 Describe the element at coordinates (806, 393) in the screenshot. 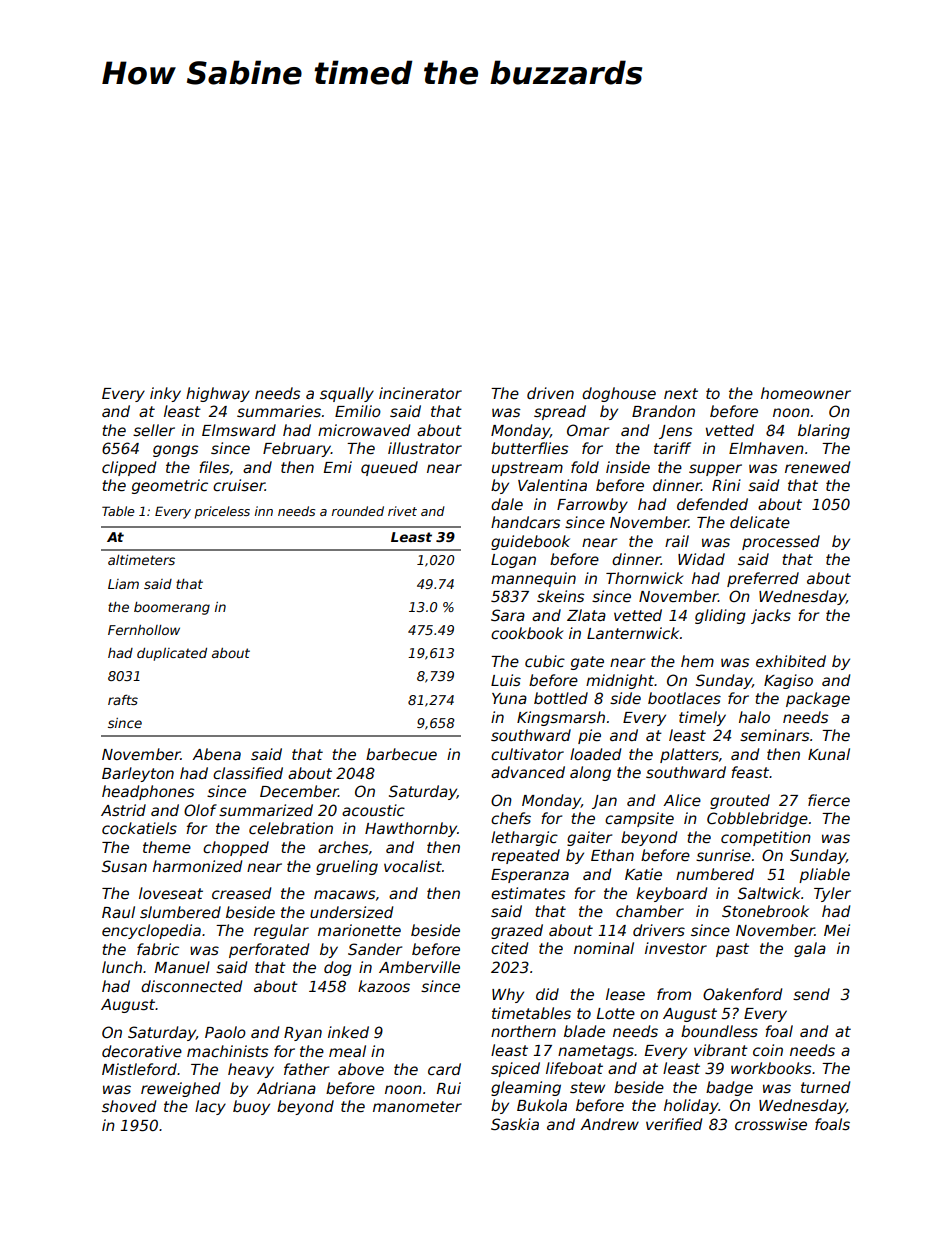

I see `homeowner` at that location.
